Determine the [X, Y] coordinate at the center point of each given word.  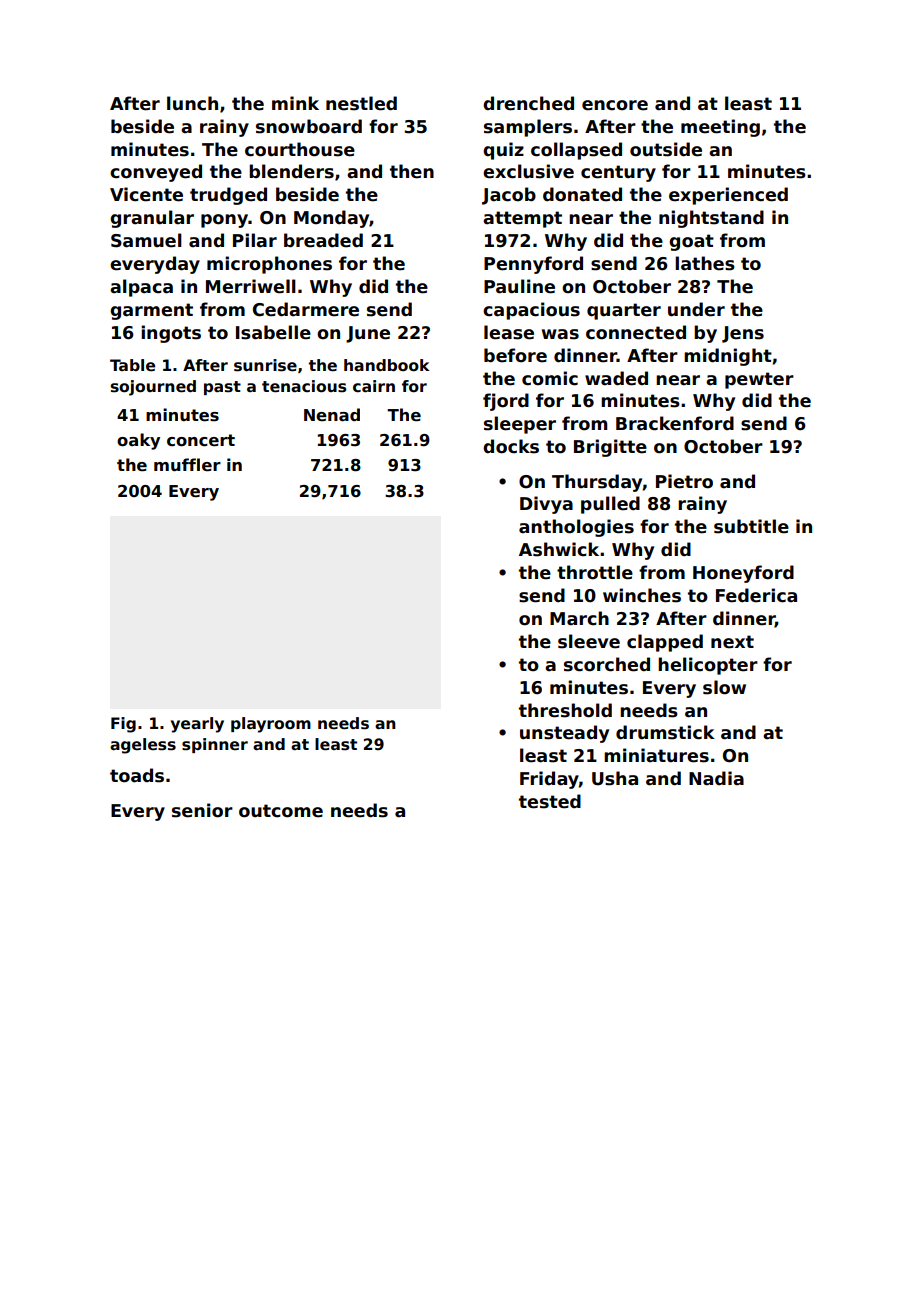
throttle [595, 572]
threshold [565, 710]
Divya [546, 505]
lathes [705, 263]
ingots [171, 334]
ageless [143, 746]
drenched [528, 103]
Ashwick [559, 549]
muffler [187, 465]
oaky [138, 441]
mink [295, 103]
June [368, 334]
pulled [610, 505]
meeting [720, 128]
